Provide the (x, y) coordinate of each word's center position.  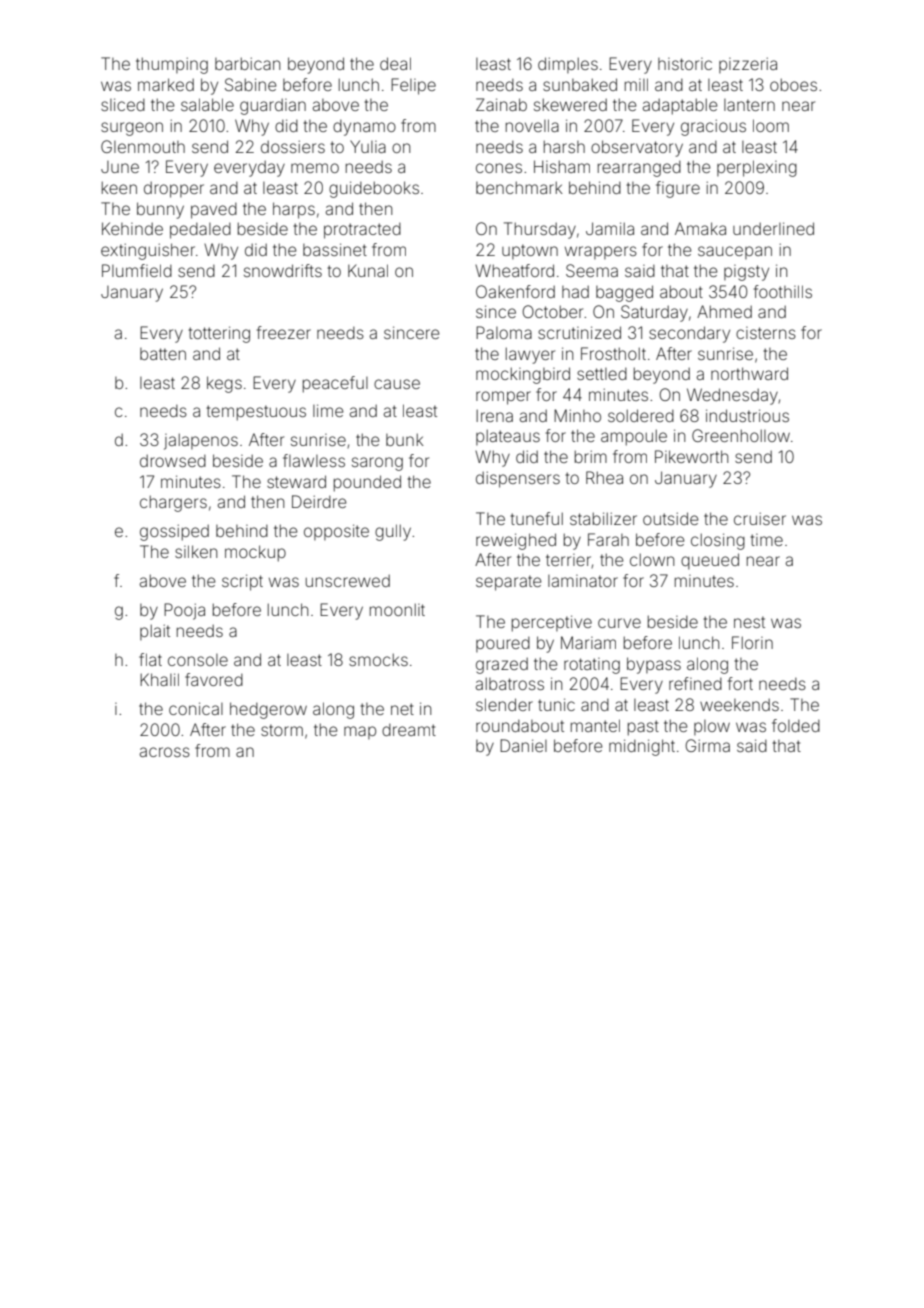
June (120, 167)
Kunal (368, 270)
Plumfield (137, 270)
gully (393, 532)
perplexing (757, 168)
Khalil (159, 679)
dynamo (364, 128)
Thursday (540, 230)
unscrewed (348, 580)
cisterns (766, 333)
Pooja (184, 611)
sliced (123, 104)
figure (678, 189)
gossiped (174, 532)
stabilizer (603, 518)
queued (710, 561)
